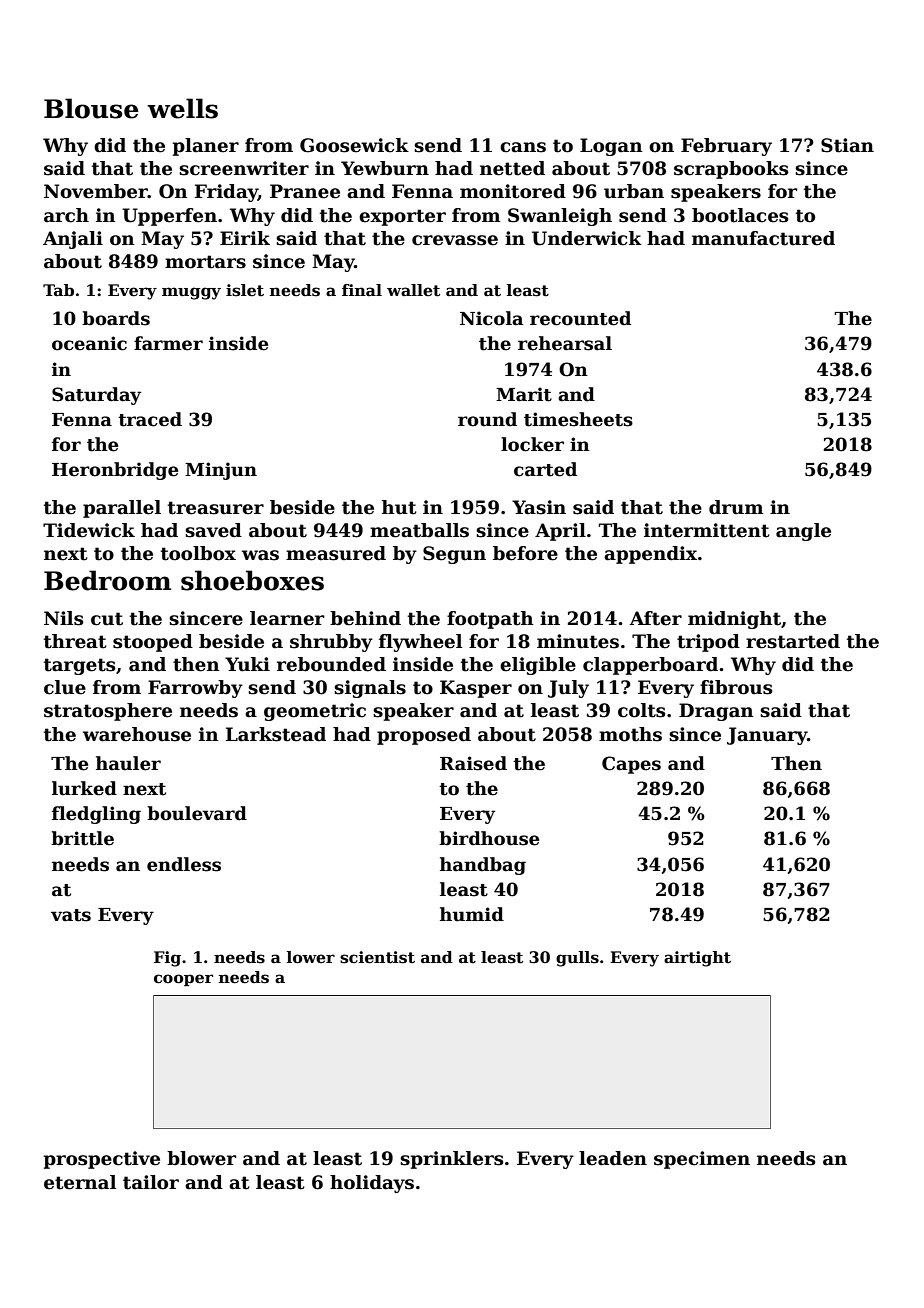  What do you see at coordinates (91, 108) in the page?
I see `Blouse` at bounding box center [91, 108].
